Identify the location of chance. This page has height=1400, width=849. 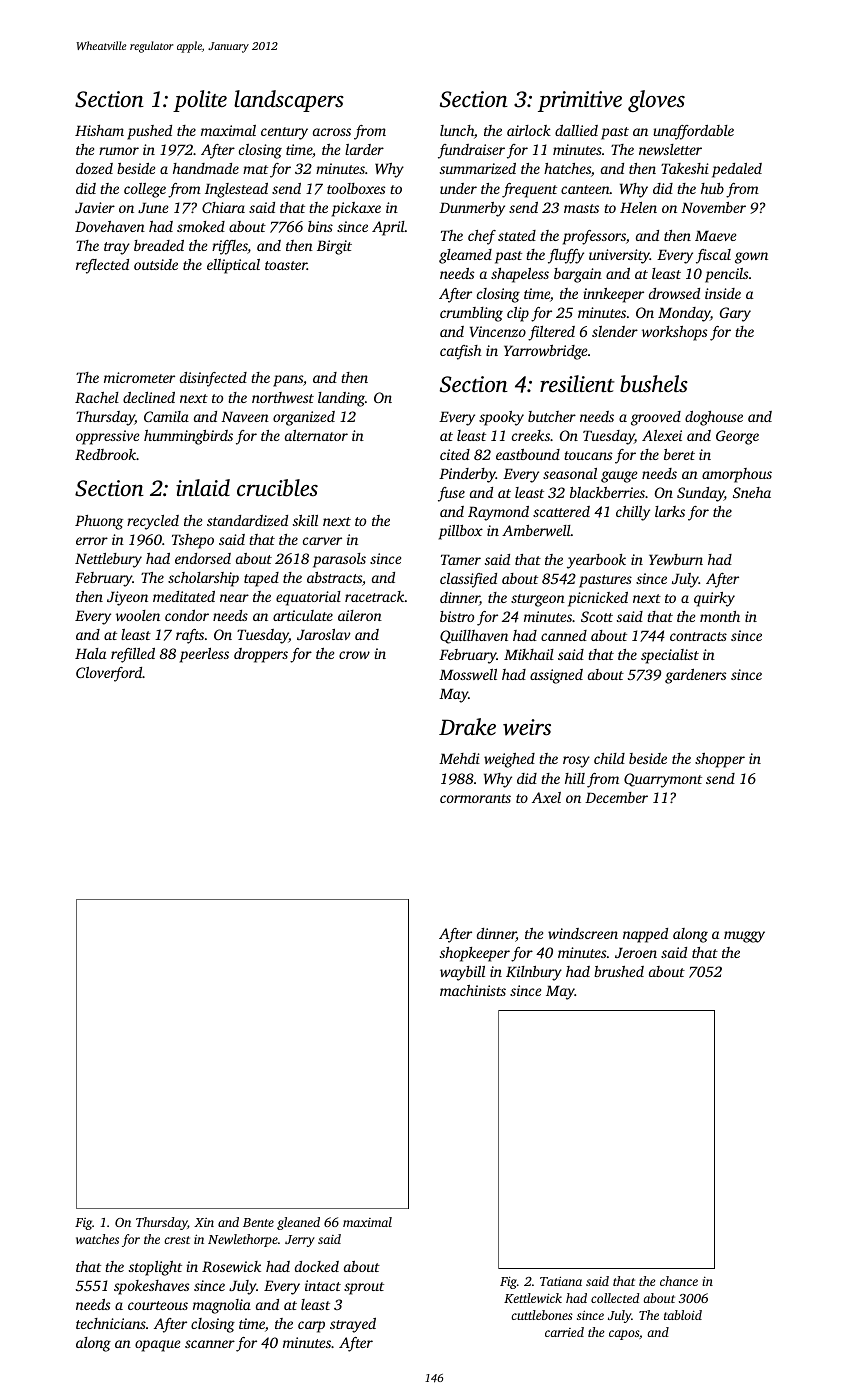
(679, 1281).
